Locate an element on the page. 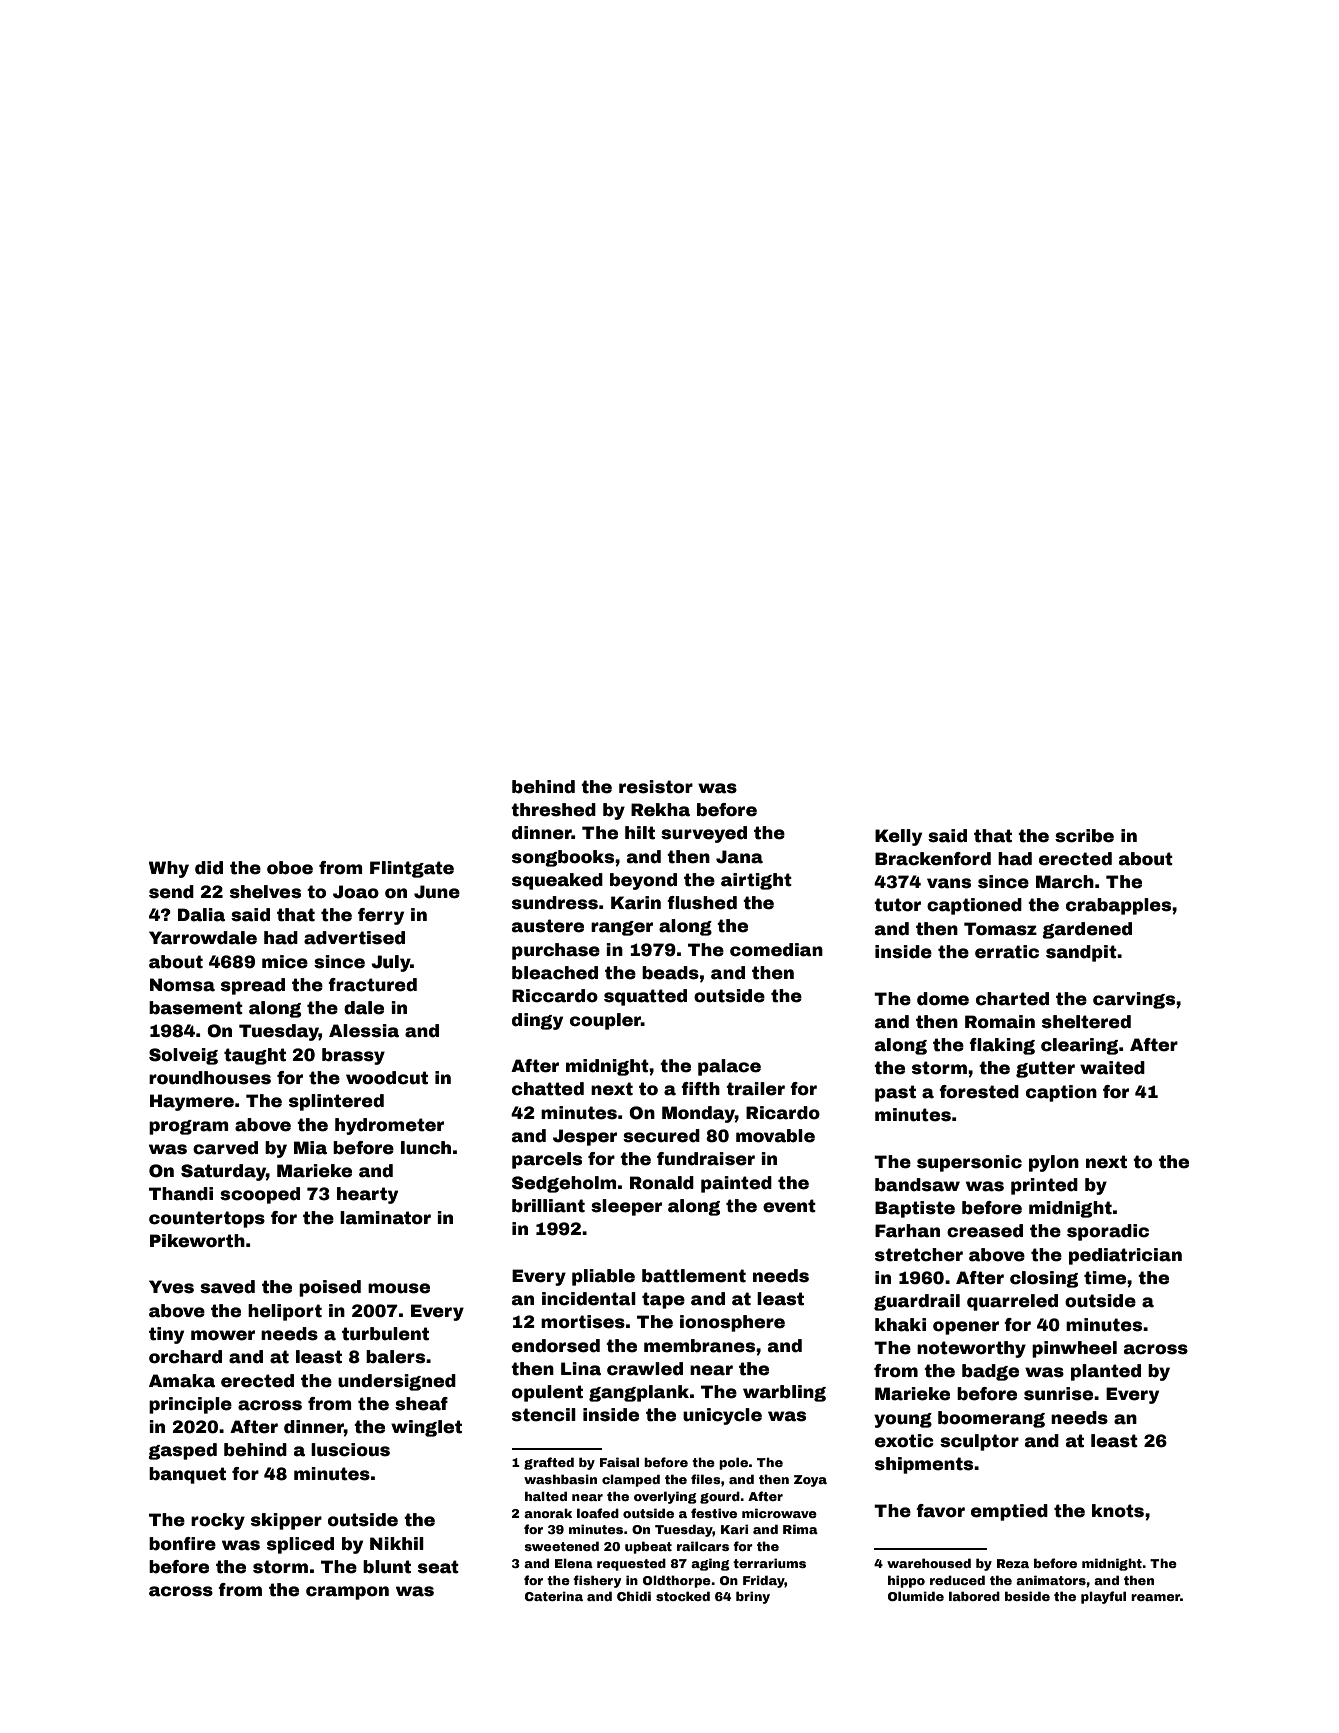  crampon is located at coordinates (347, 1593).
